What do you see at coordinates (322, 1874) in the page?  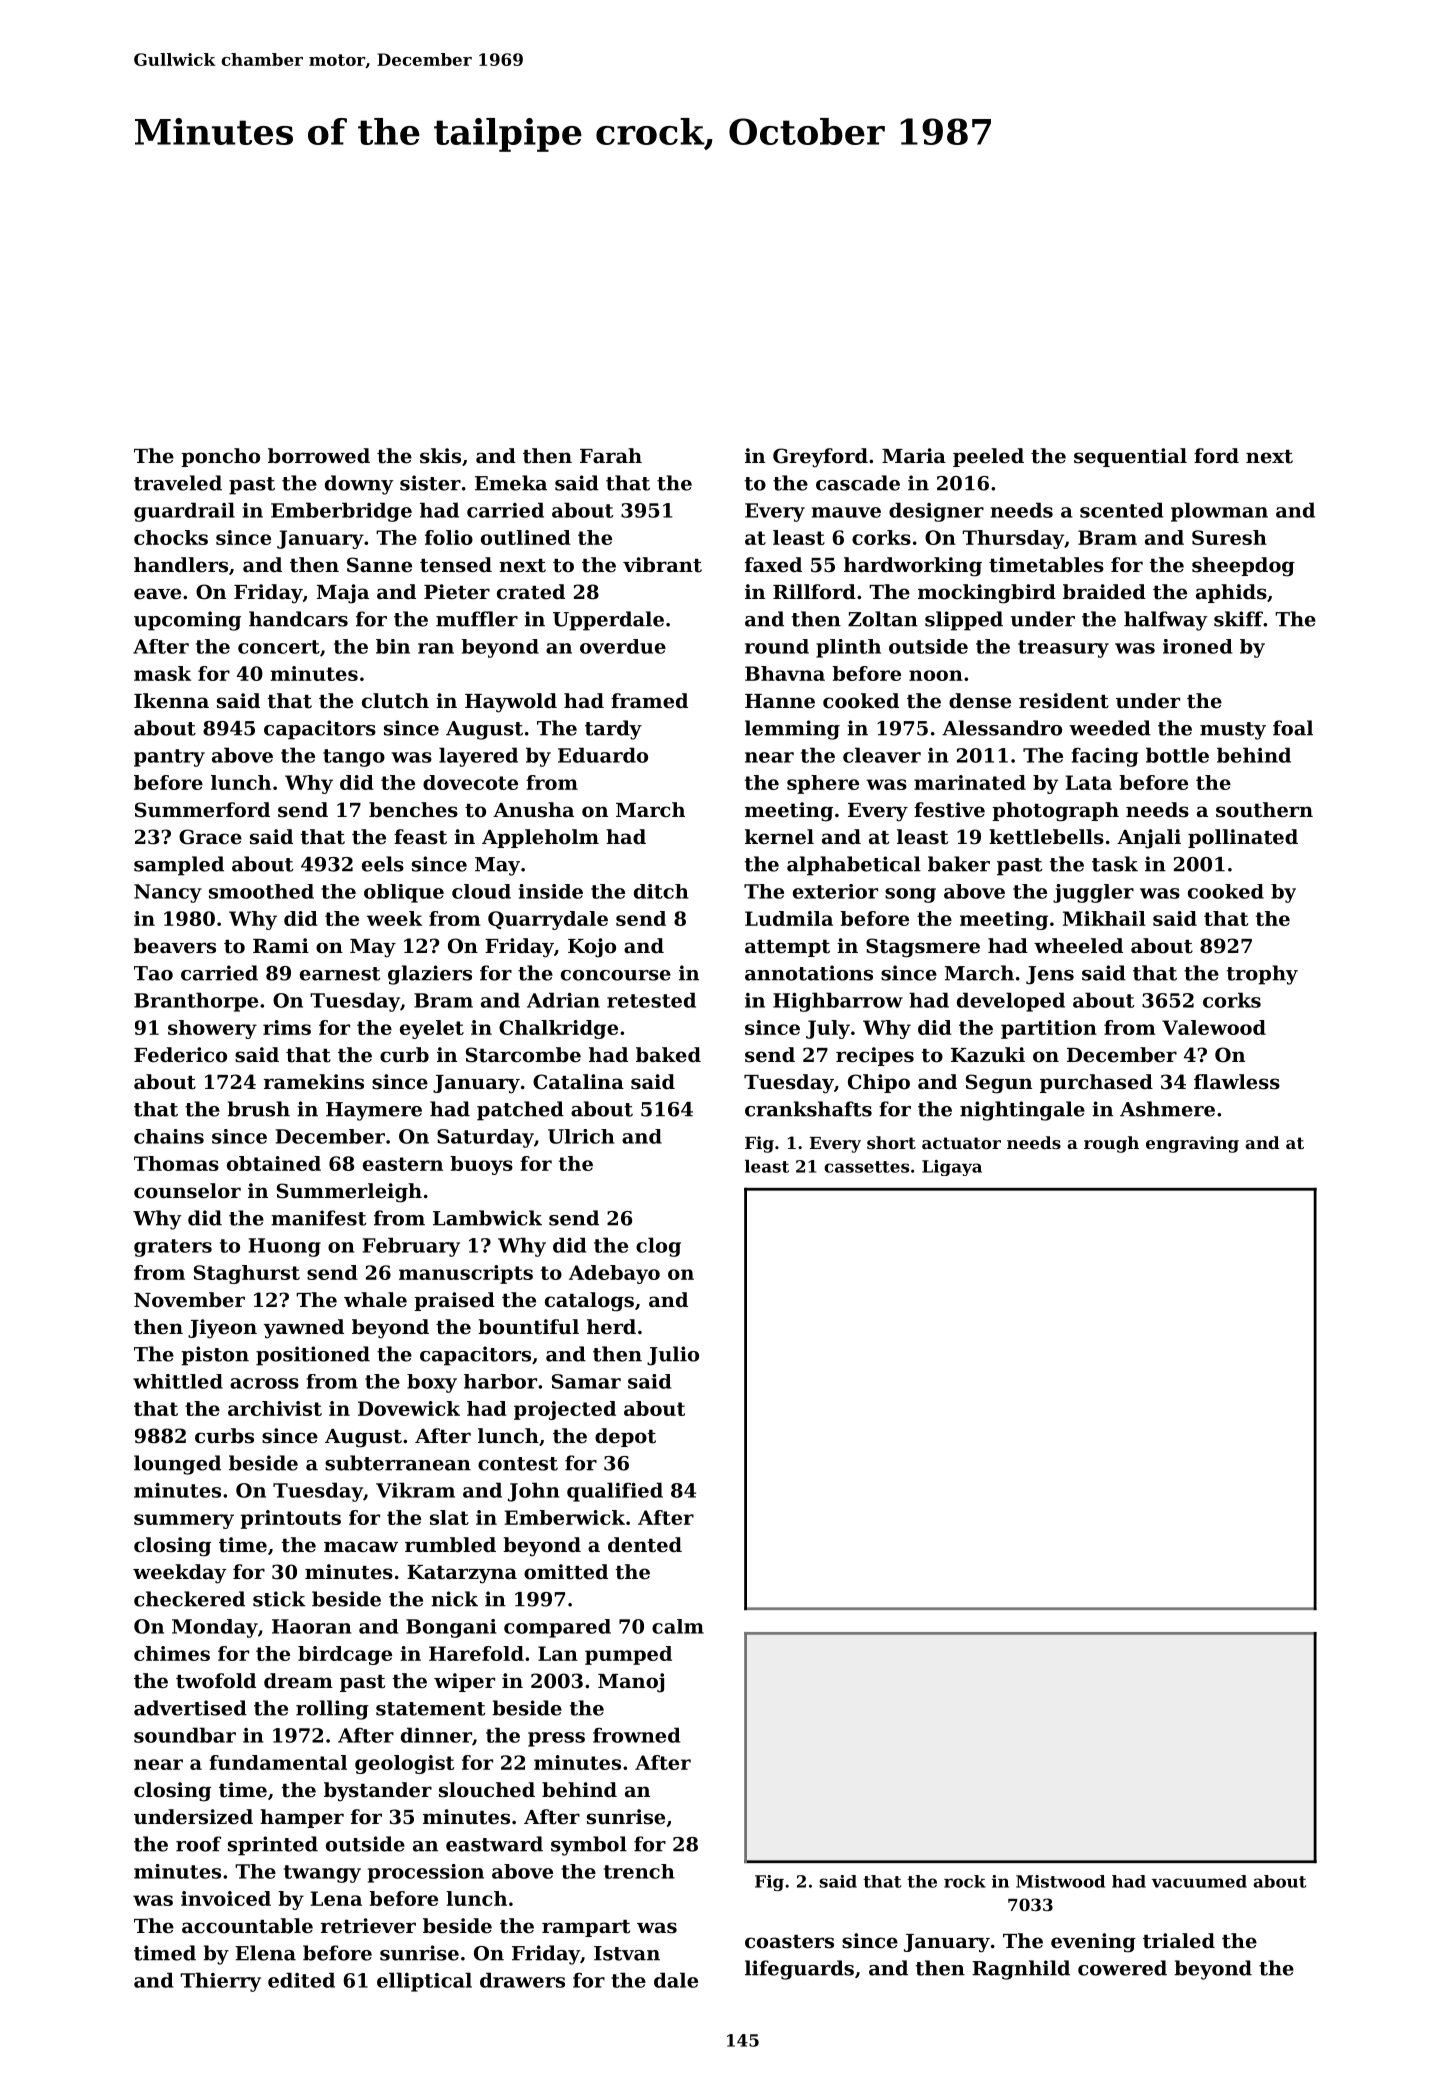 I see `twangy` at bounding box center [322, 1874].
